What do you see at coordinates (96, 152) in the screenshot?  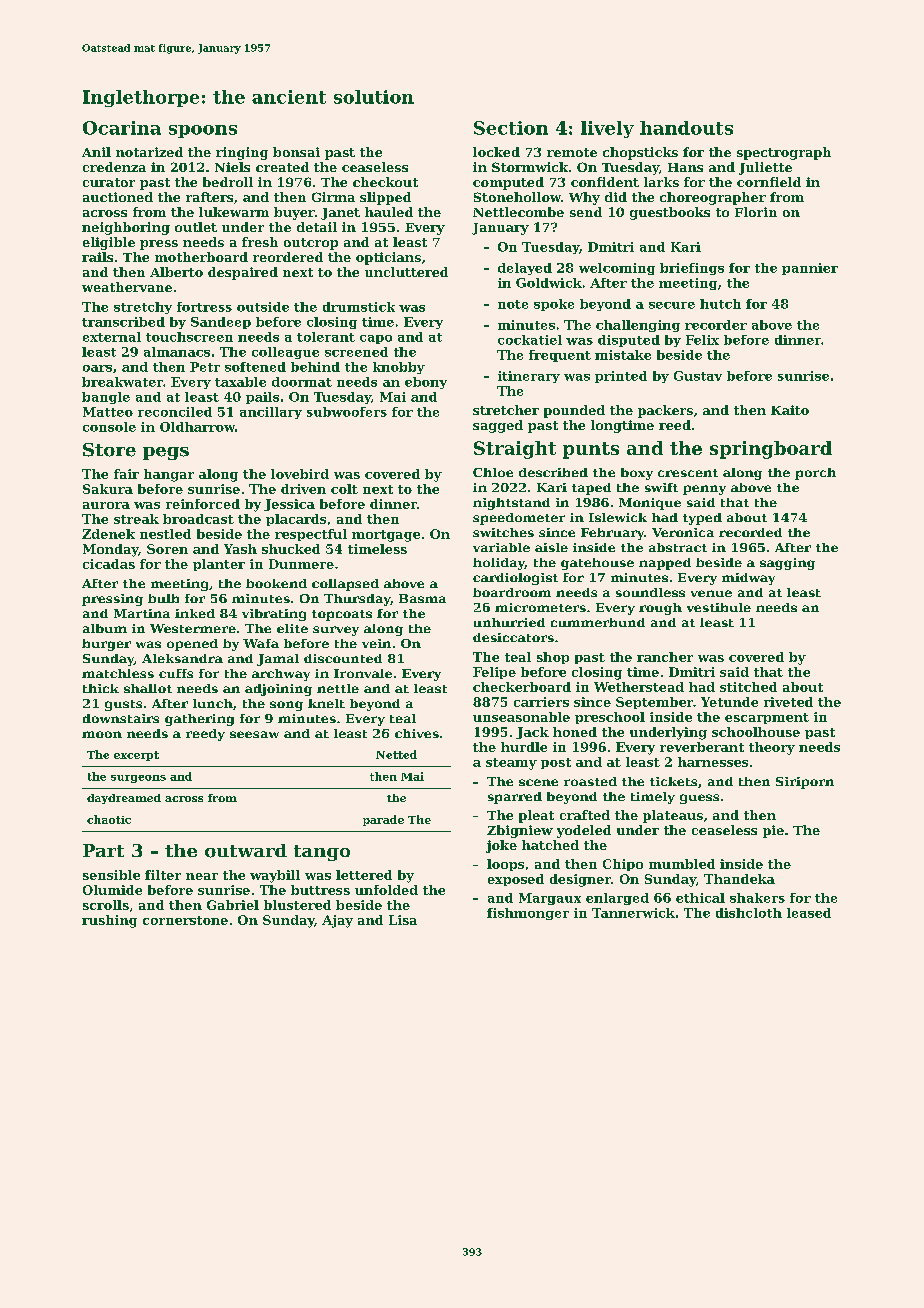 I see `Anil` at bounding box center [96, 152].
